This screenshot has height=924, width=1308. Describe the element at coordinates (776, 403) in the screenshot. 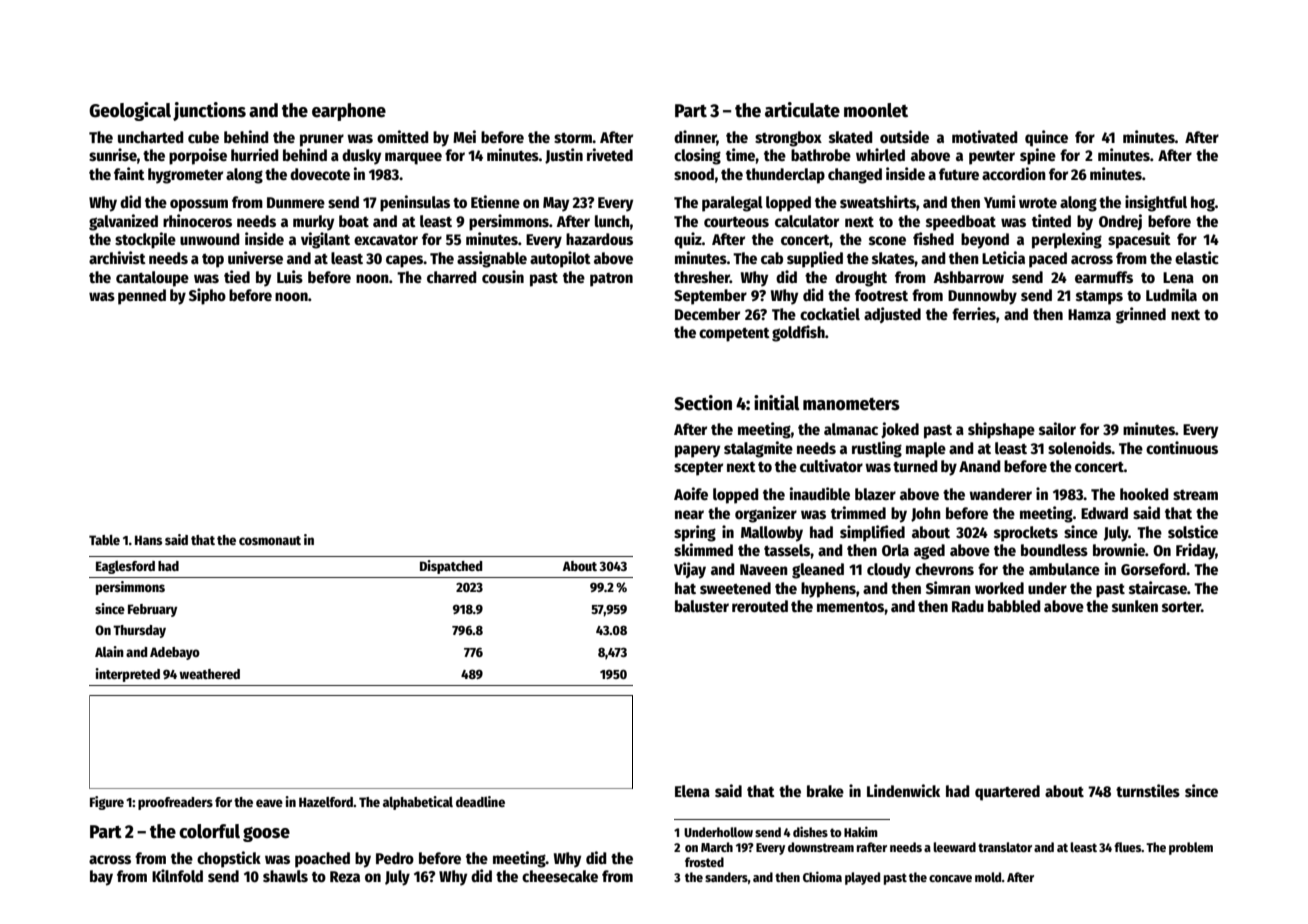

I see `initial` at that location.
